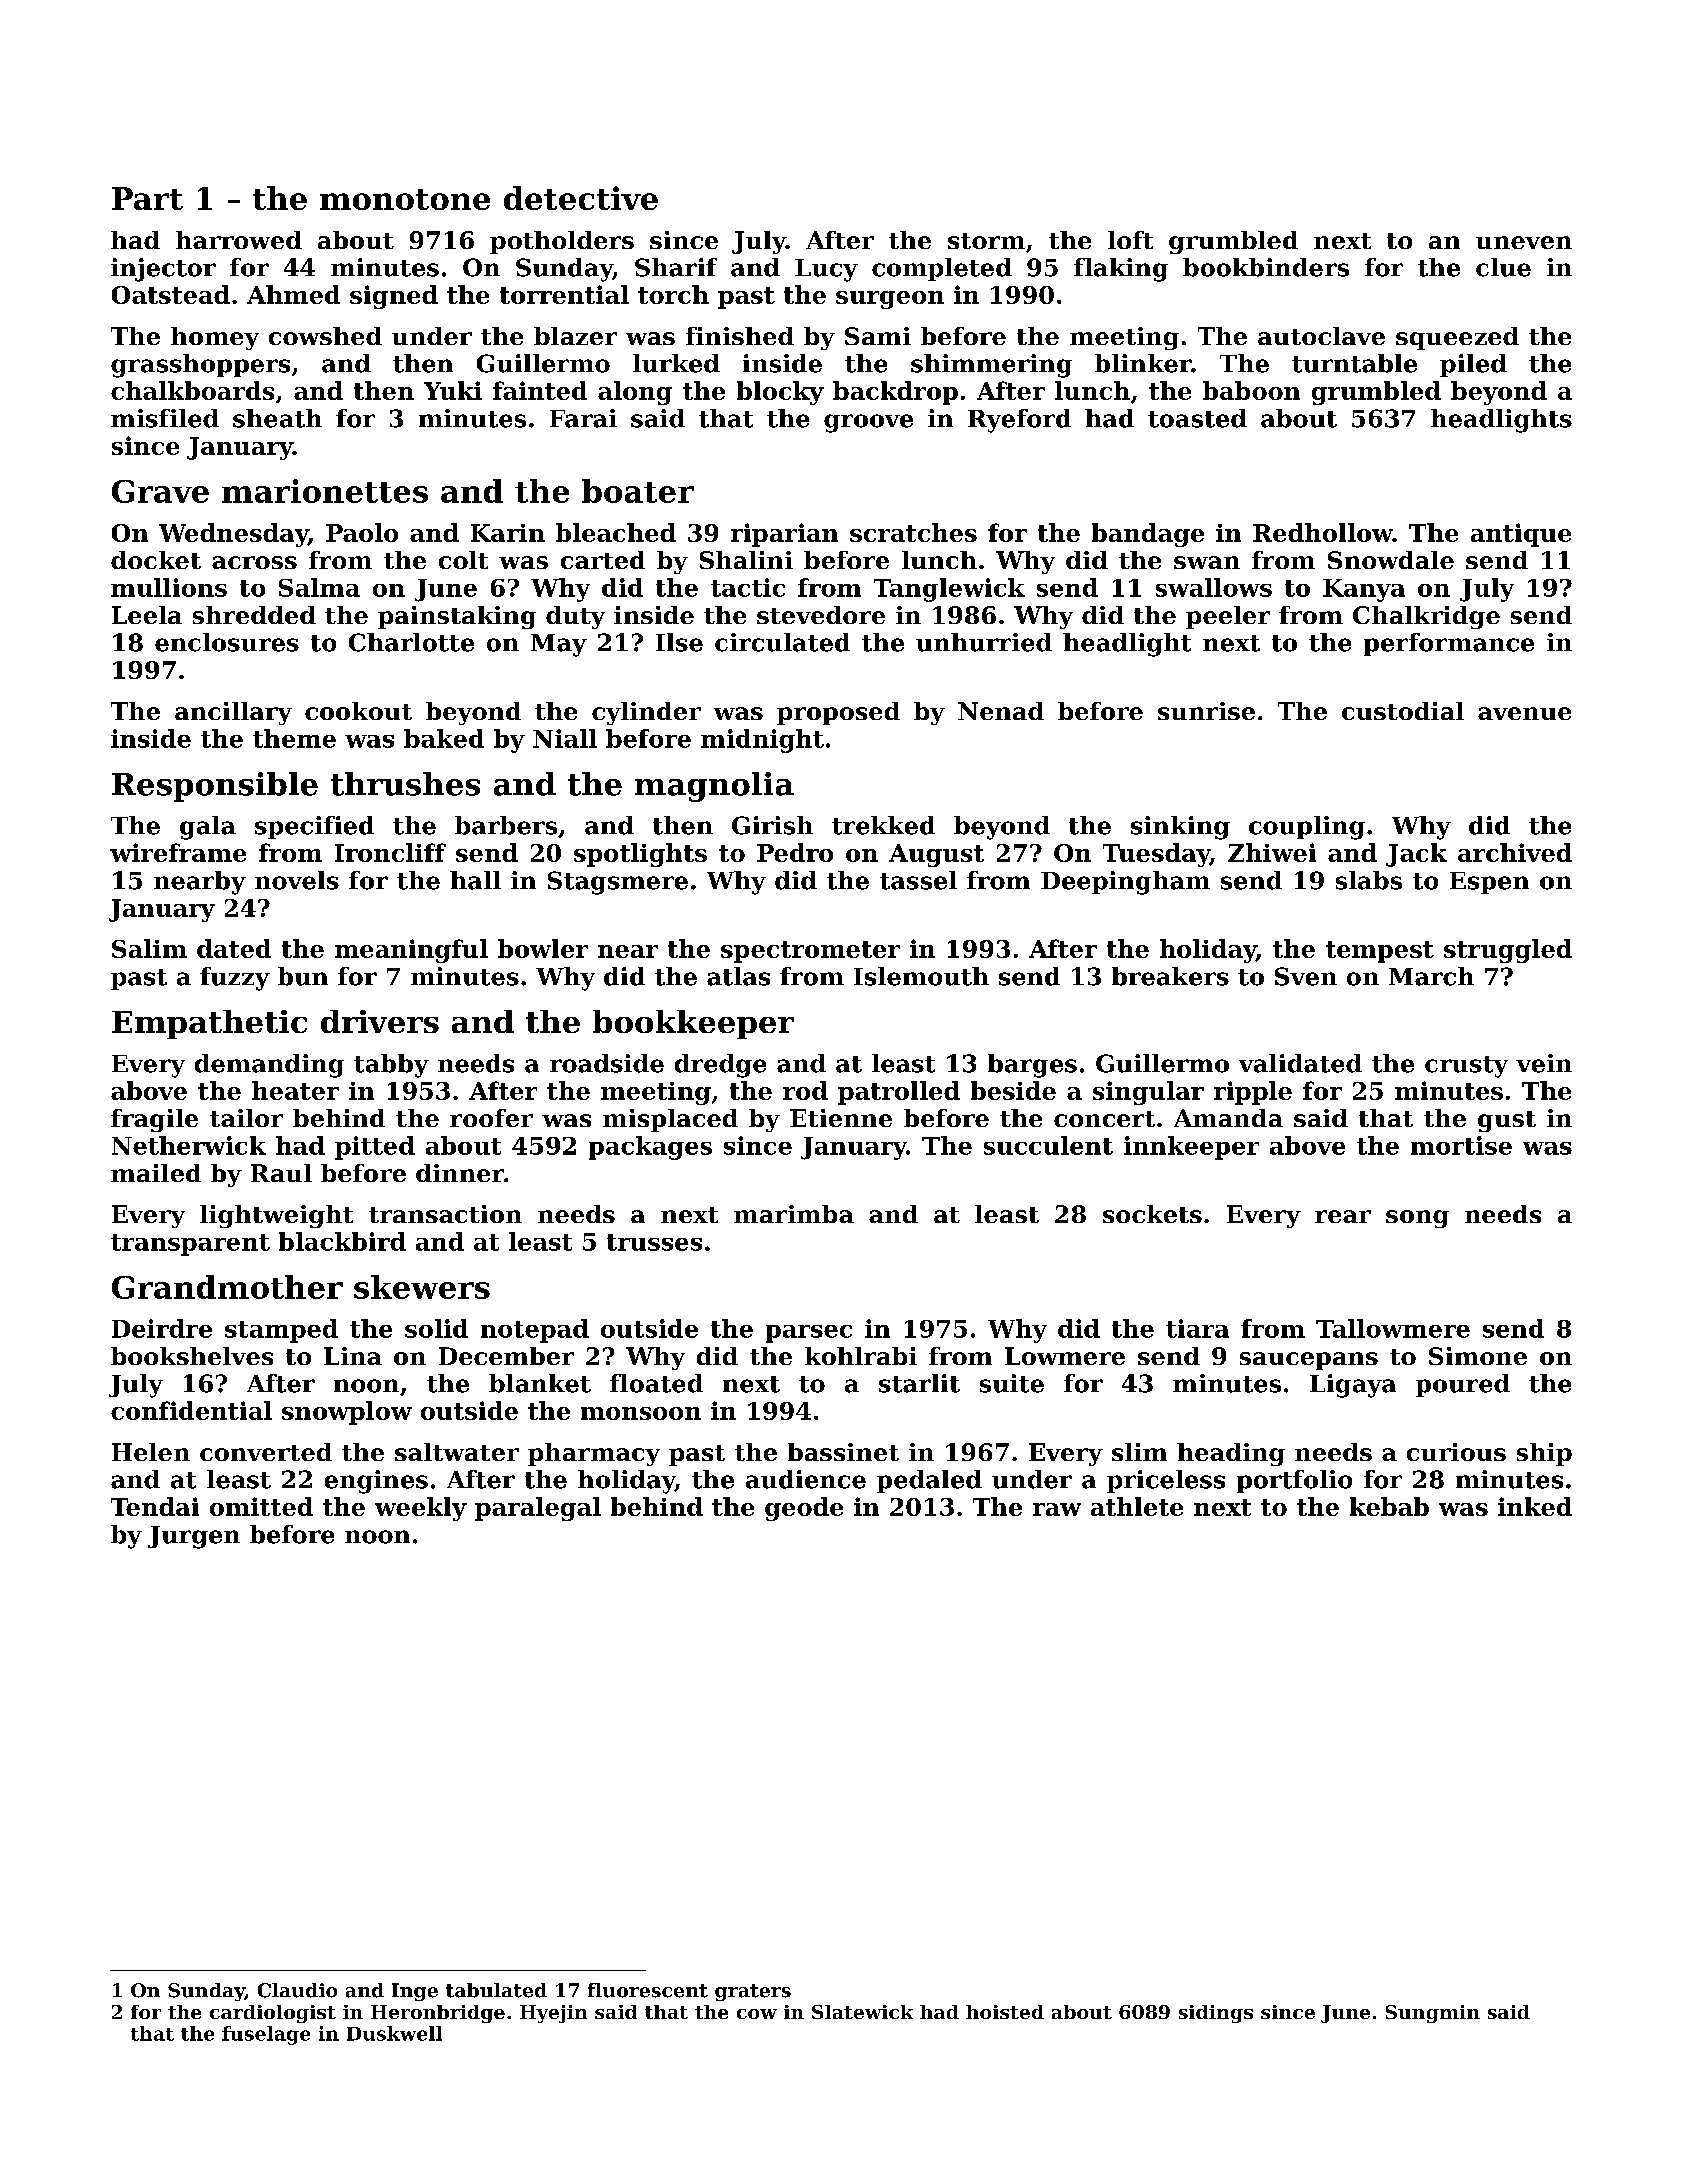 Image resolution: width=1683 pixels, height=2178 pixels. I want to click on Jurgen, so click(194, 1537).
